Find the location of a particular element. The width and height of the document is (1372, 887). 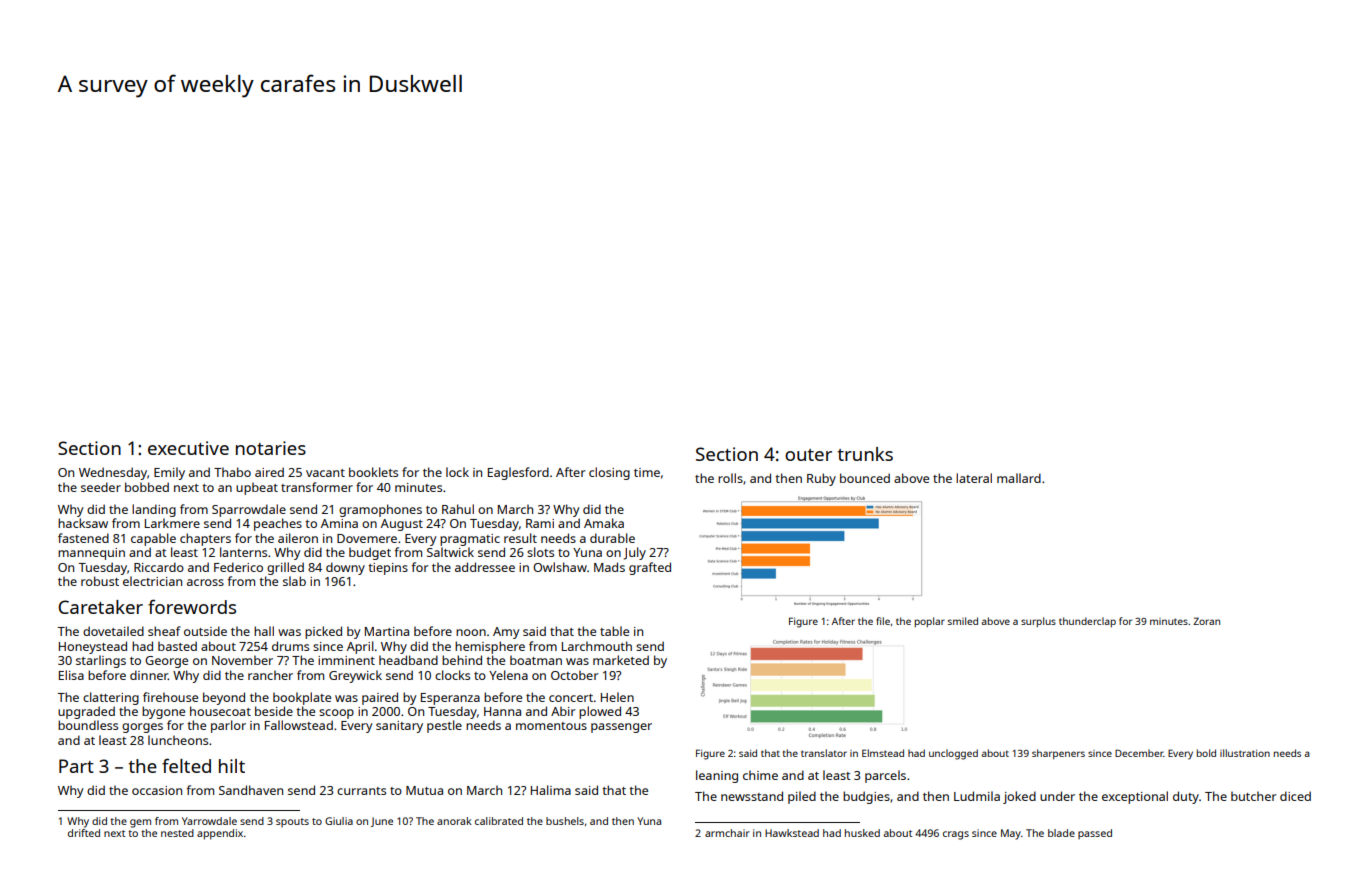

grafted is located at coordinates (650, 568).
